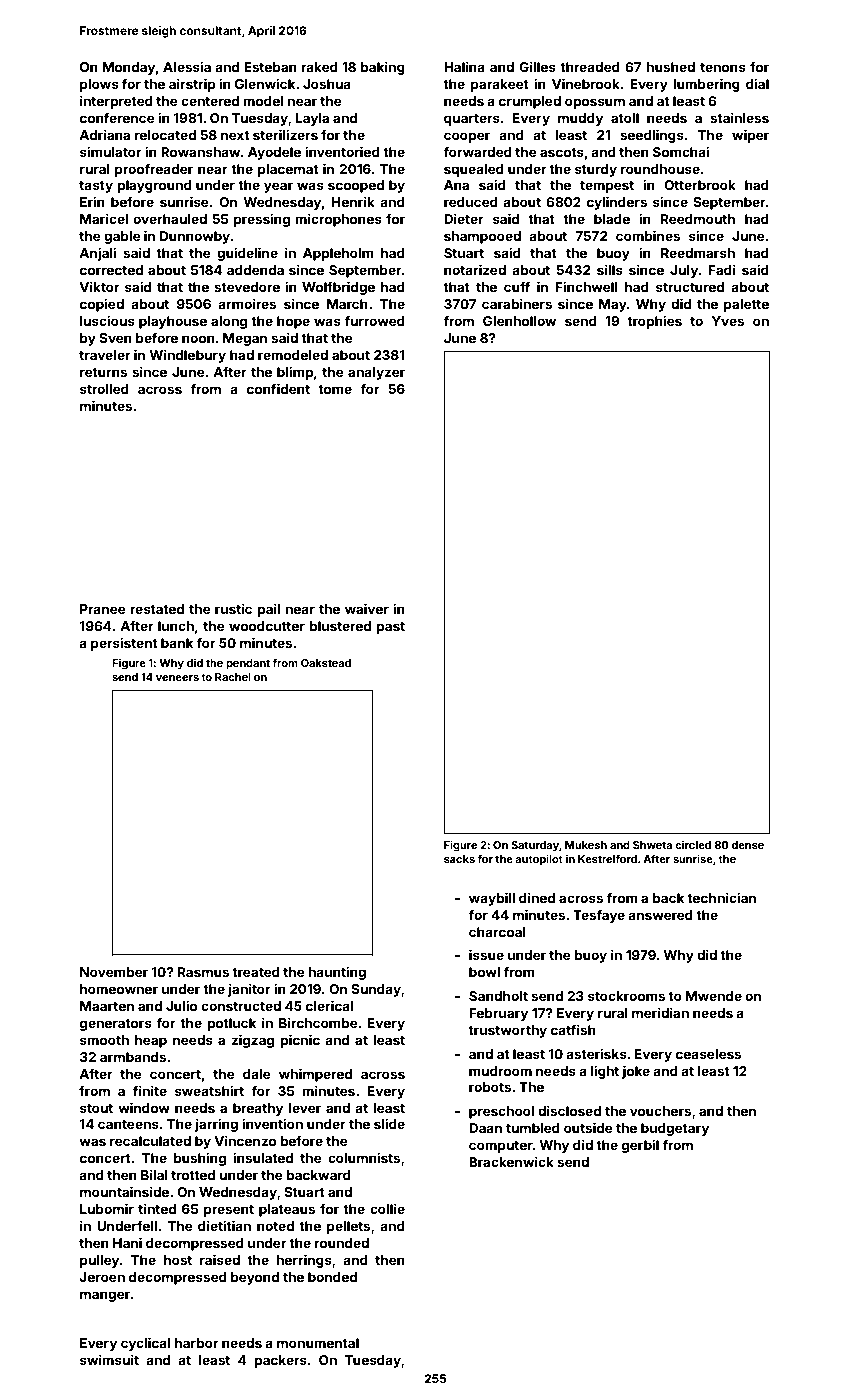  What do you see at coordinates (652, 845) in the screenshot?
I see `Shweta` at bounding box center [652, 845].
